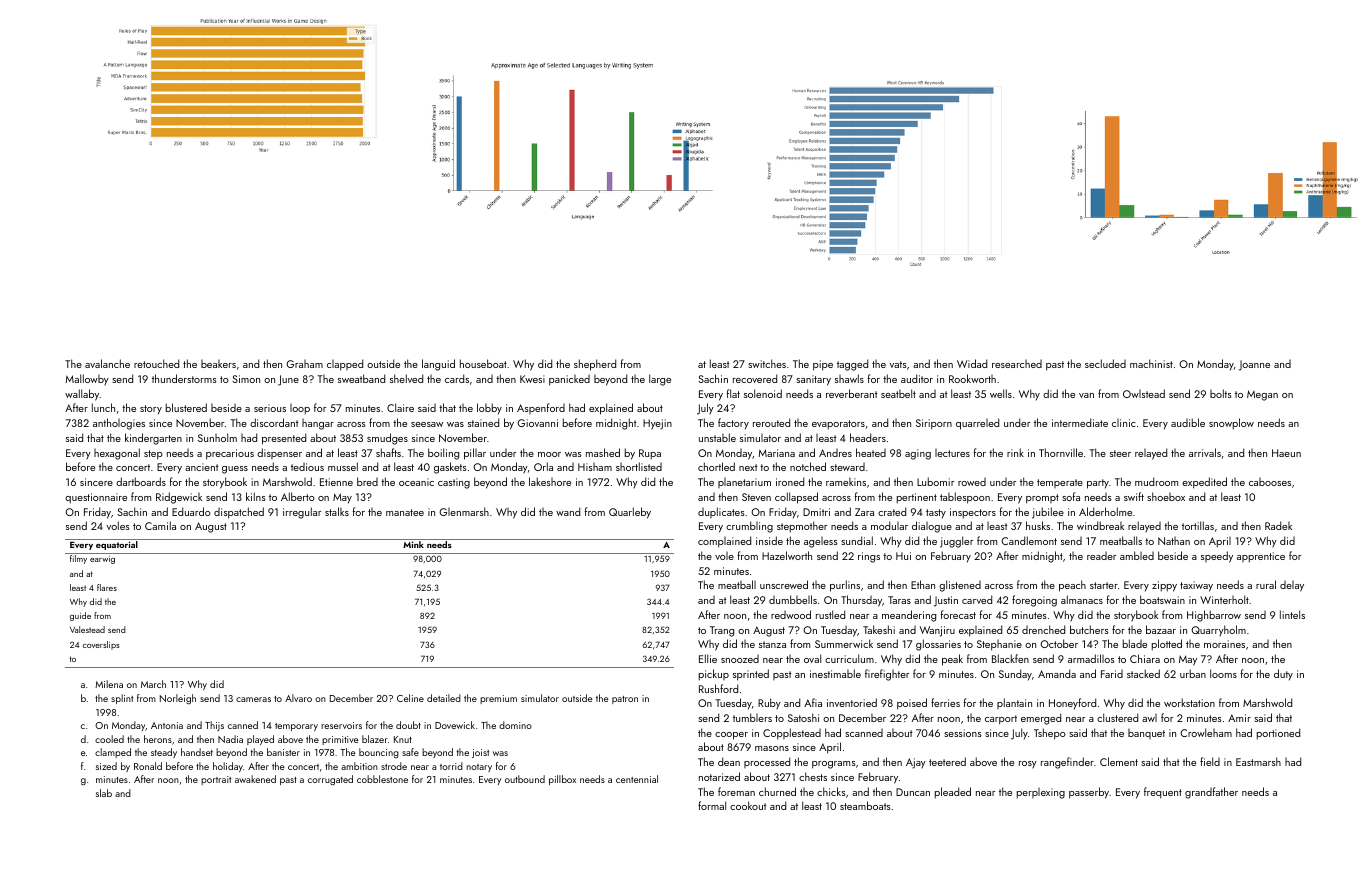 The image size is (1372, 887). Describe the element at coordinates (107, 587) in the screenshot. I see `flares` at that location.
